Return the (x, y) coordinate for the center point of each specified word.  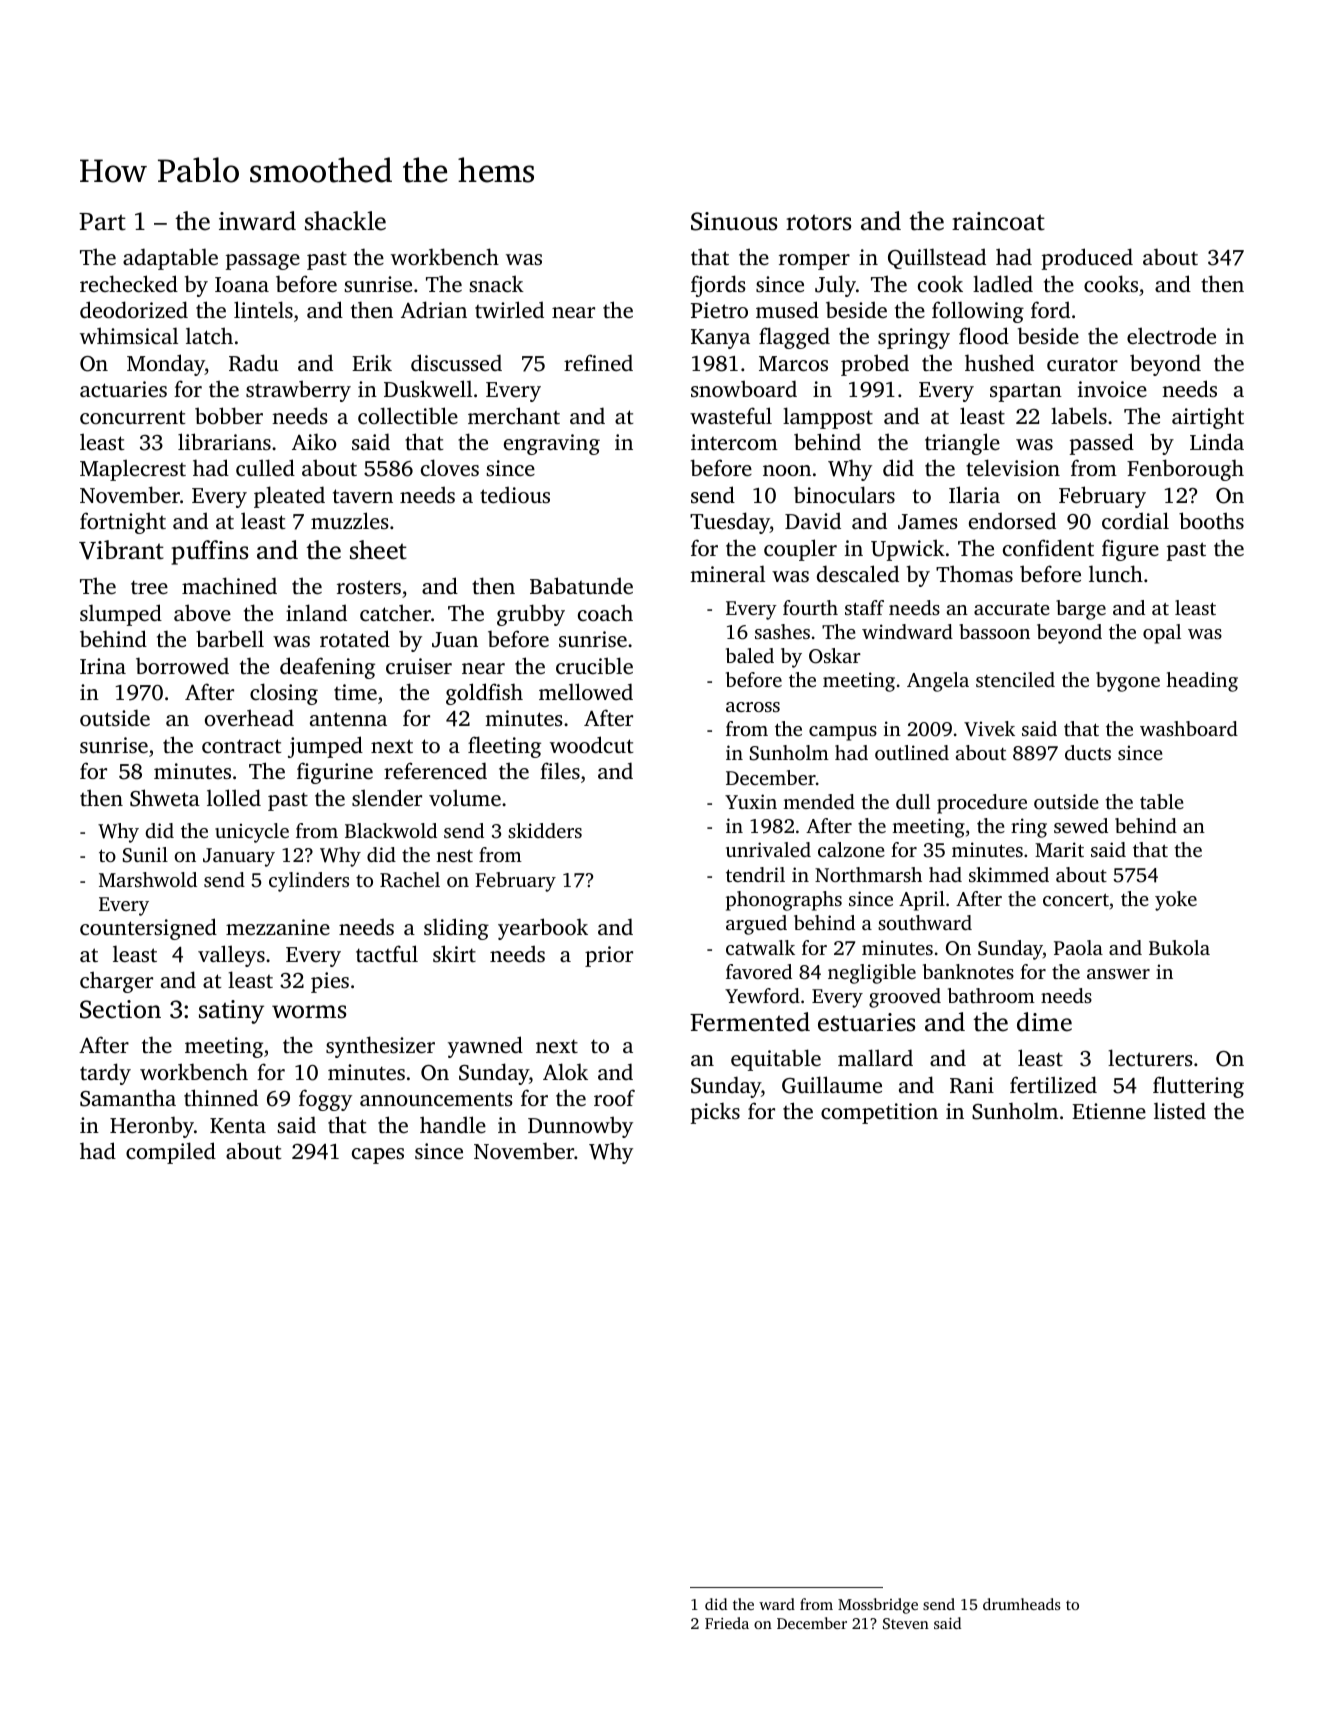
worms (309, 1012)
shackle (345, 221)
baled (750, 655)
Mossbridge (878, 1606)
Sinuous (734, 221)
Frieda (727, 1623)
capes (378, 1156)
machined (229, 585)
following (978, 312)
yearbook (543, 929)
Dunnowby (580, 1127)
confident (1048, 547)
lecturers (1150, 1057)
